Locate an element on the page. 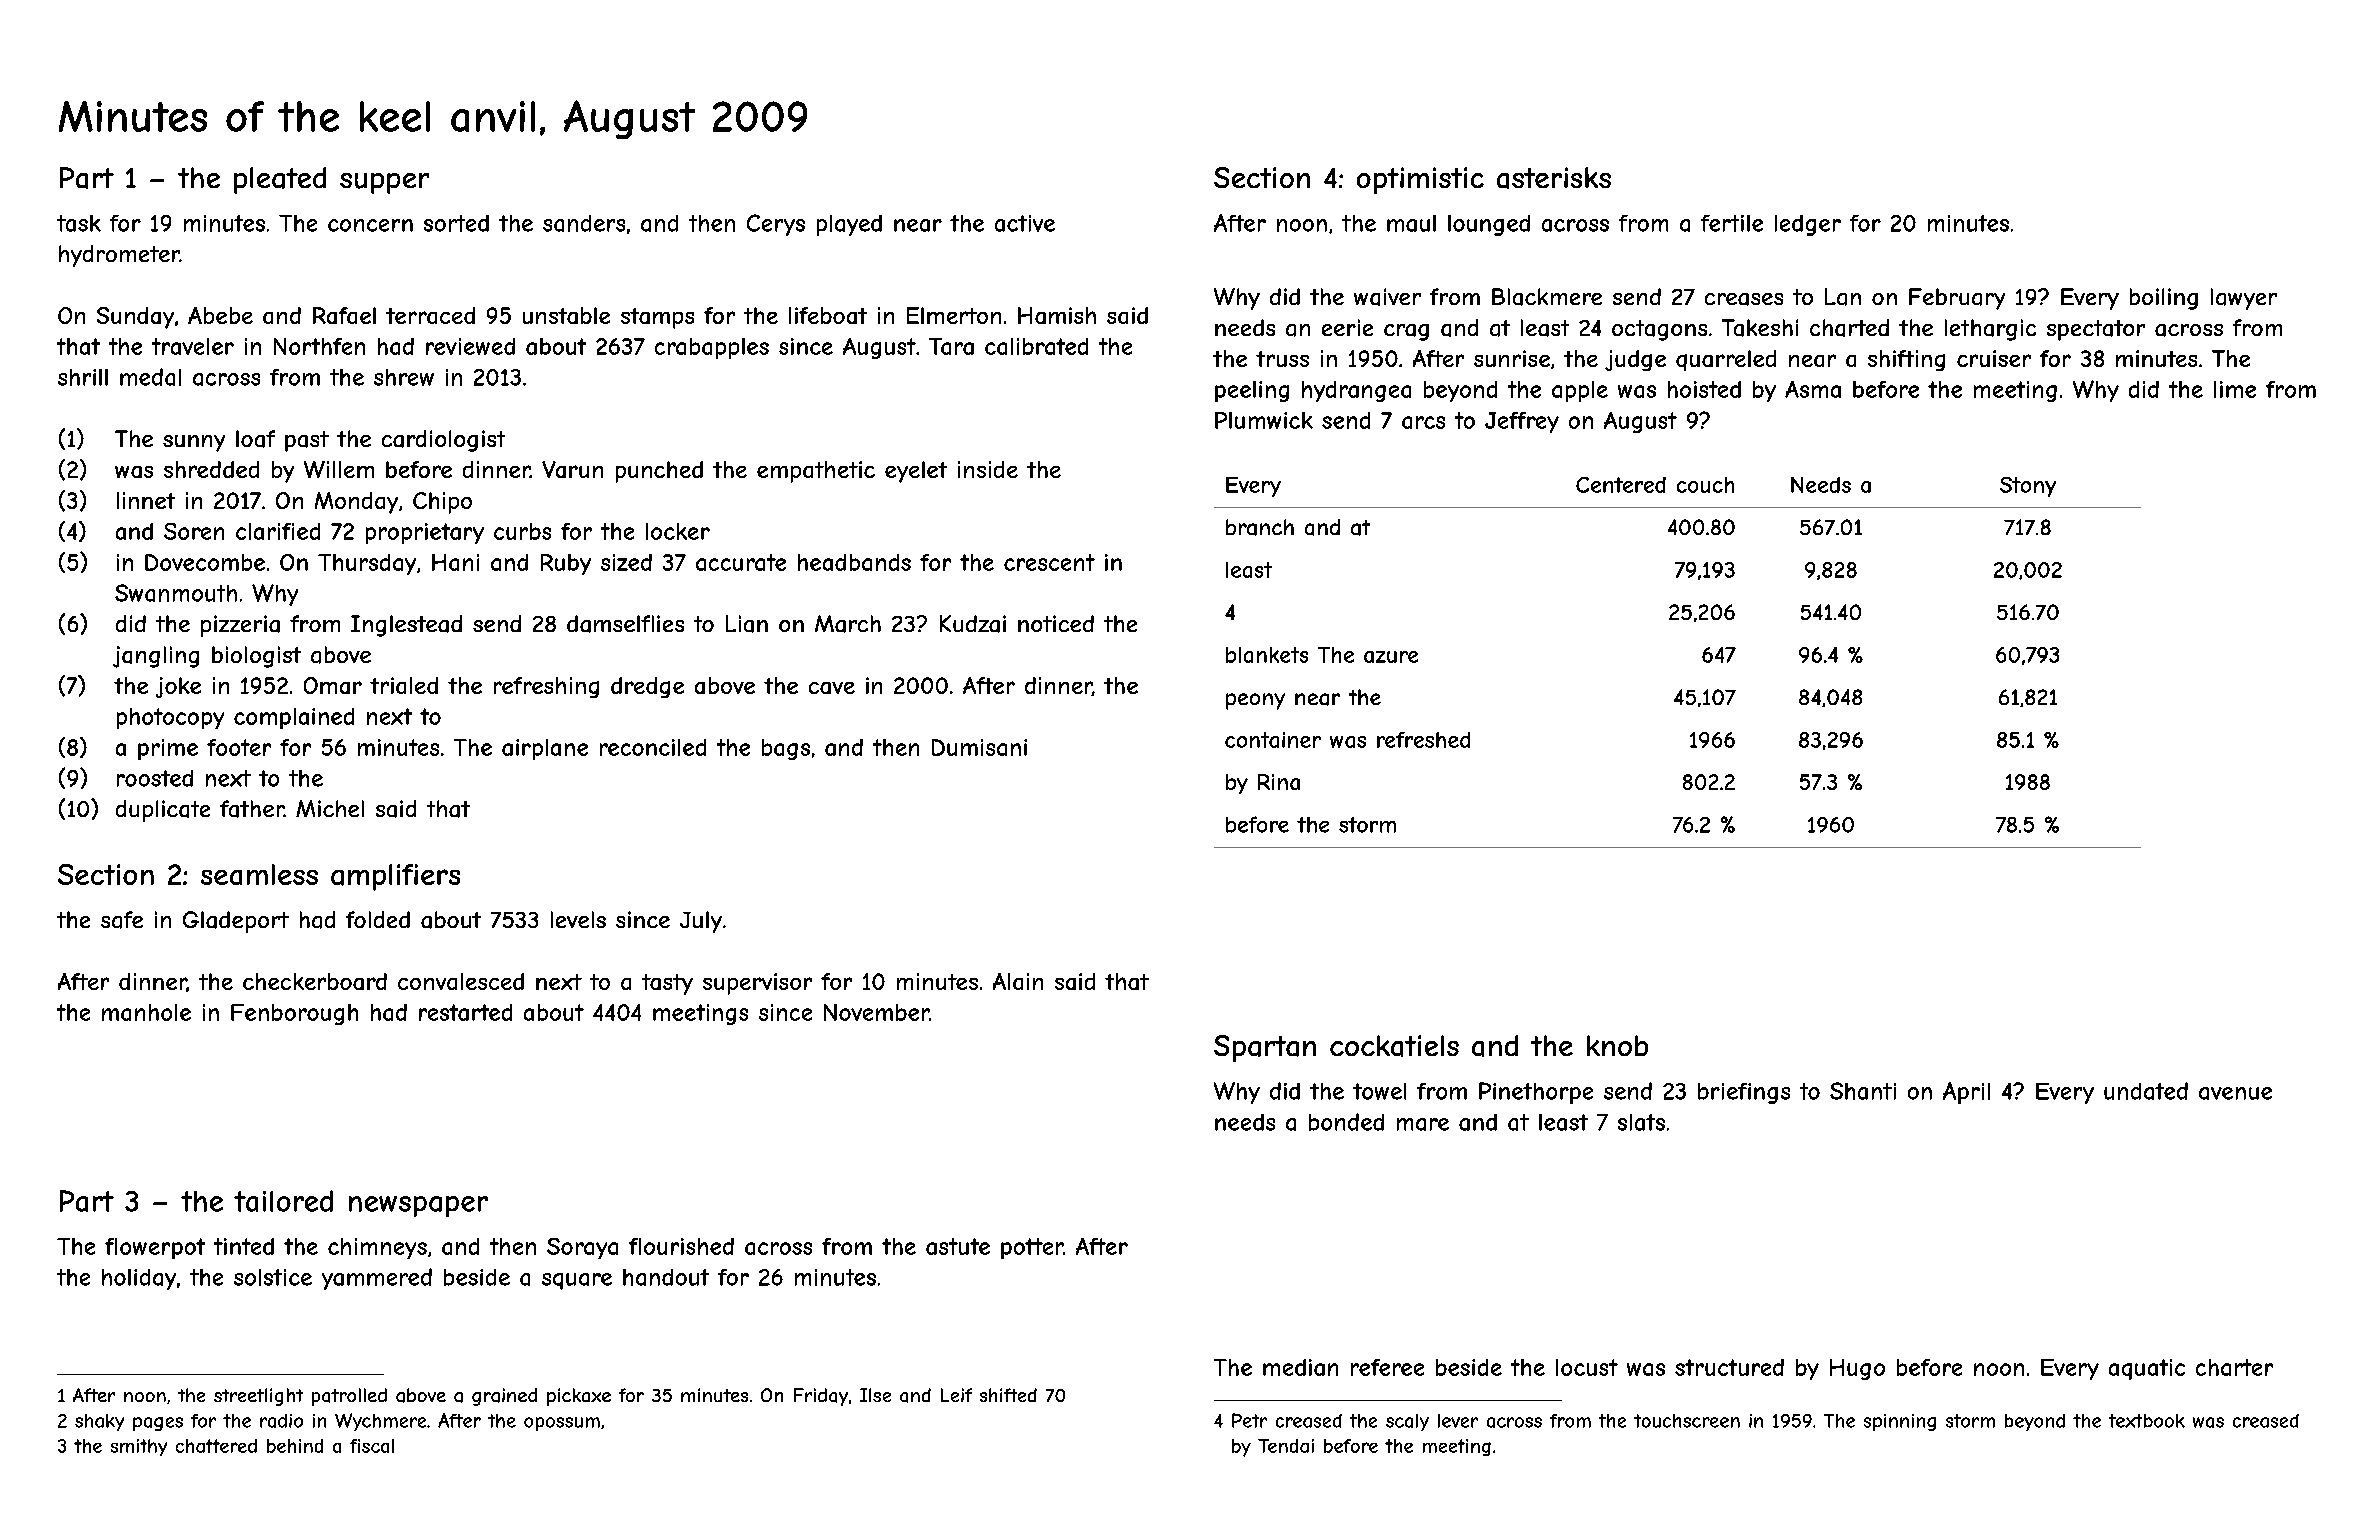 This document has height=1540, width=2380. quarreled is located at coordinates (1726, 360).
